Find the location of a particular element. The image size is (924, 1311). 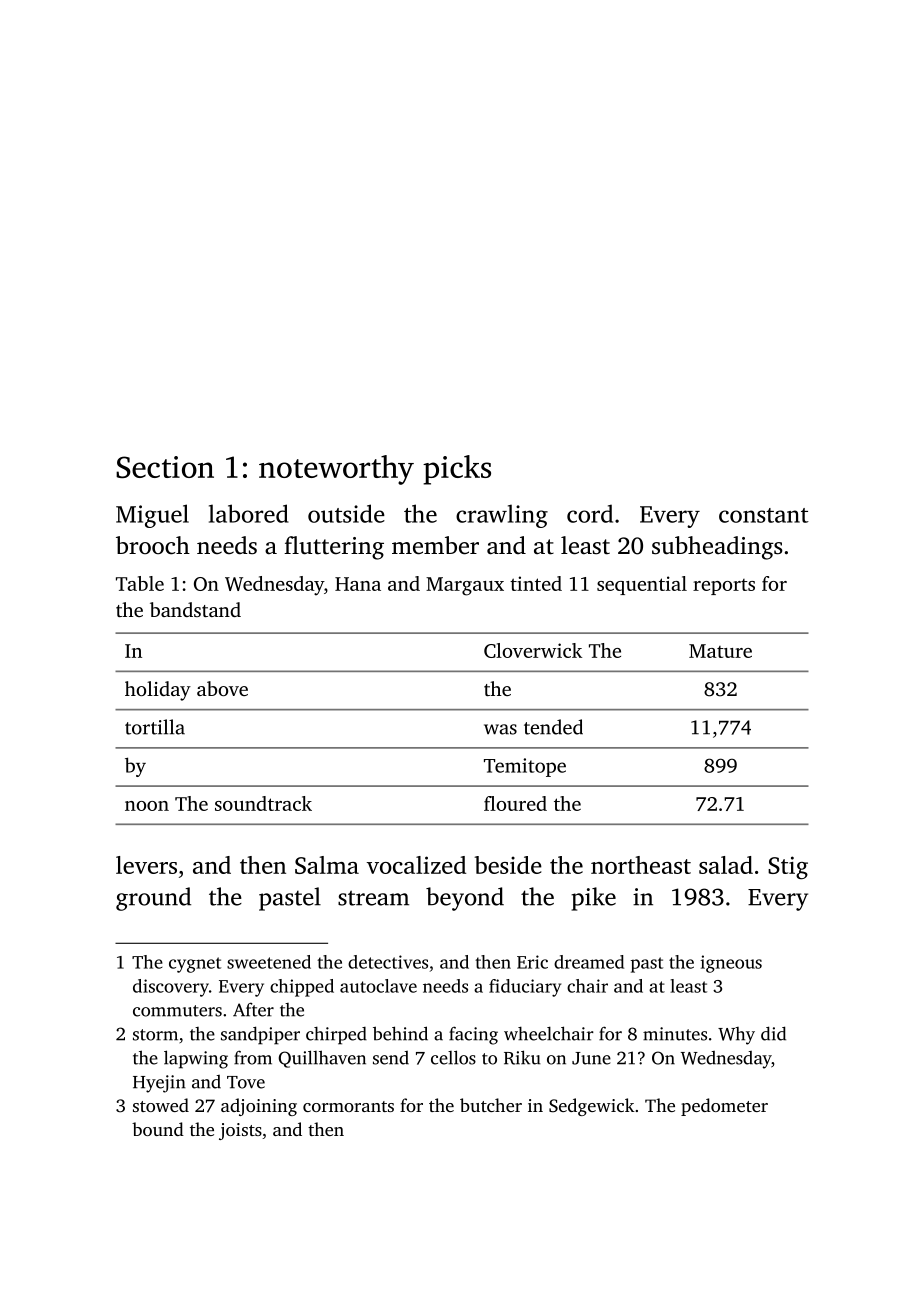

June is located at coordinates (591, 1058).
